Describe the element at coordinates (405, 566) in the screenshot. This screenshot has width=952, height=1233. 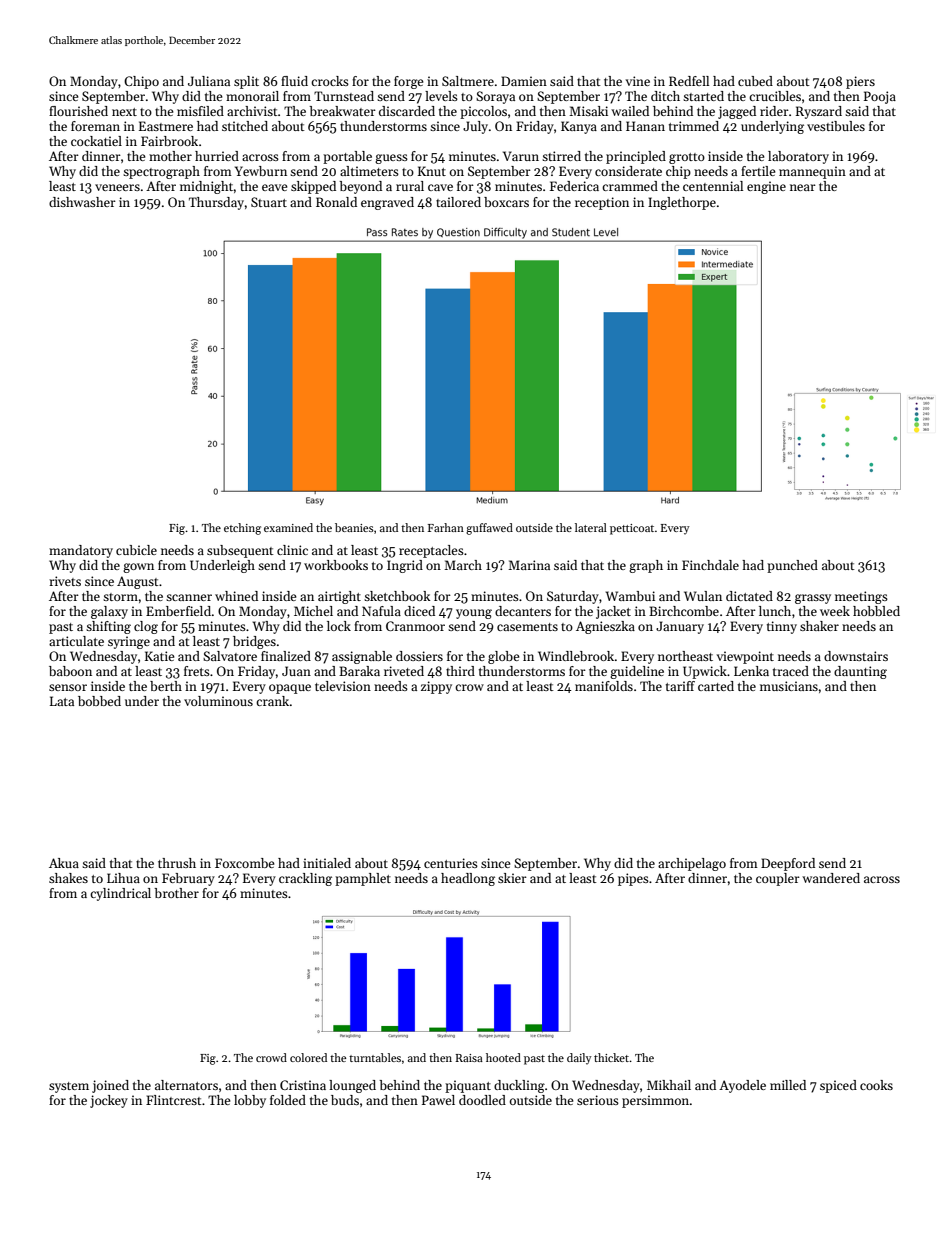
I see `Ingrid` at that location.
